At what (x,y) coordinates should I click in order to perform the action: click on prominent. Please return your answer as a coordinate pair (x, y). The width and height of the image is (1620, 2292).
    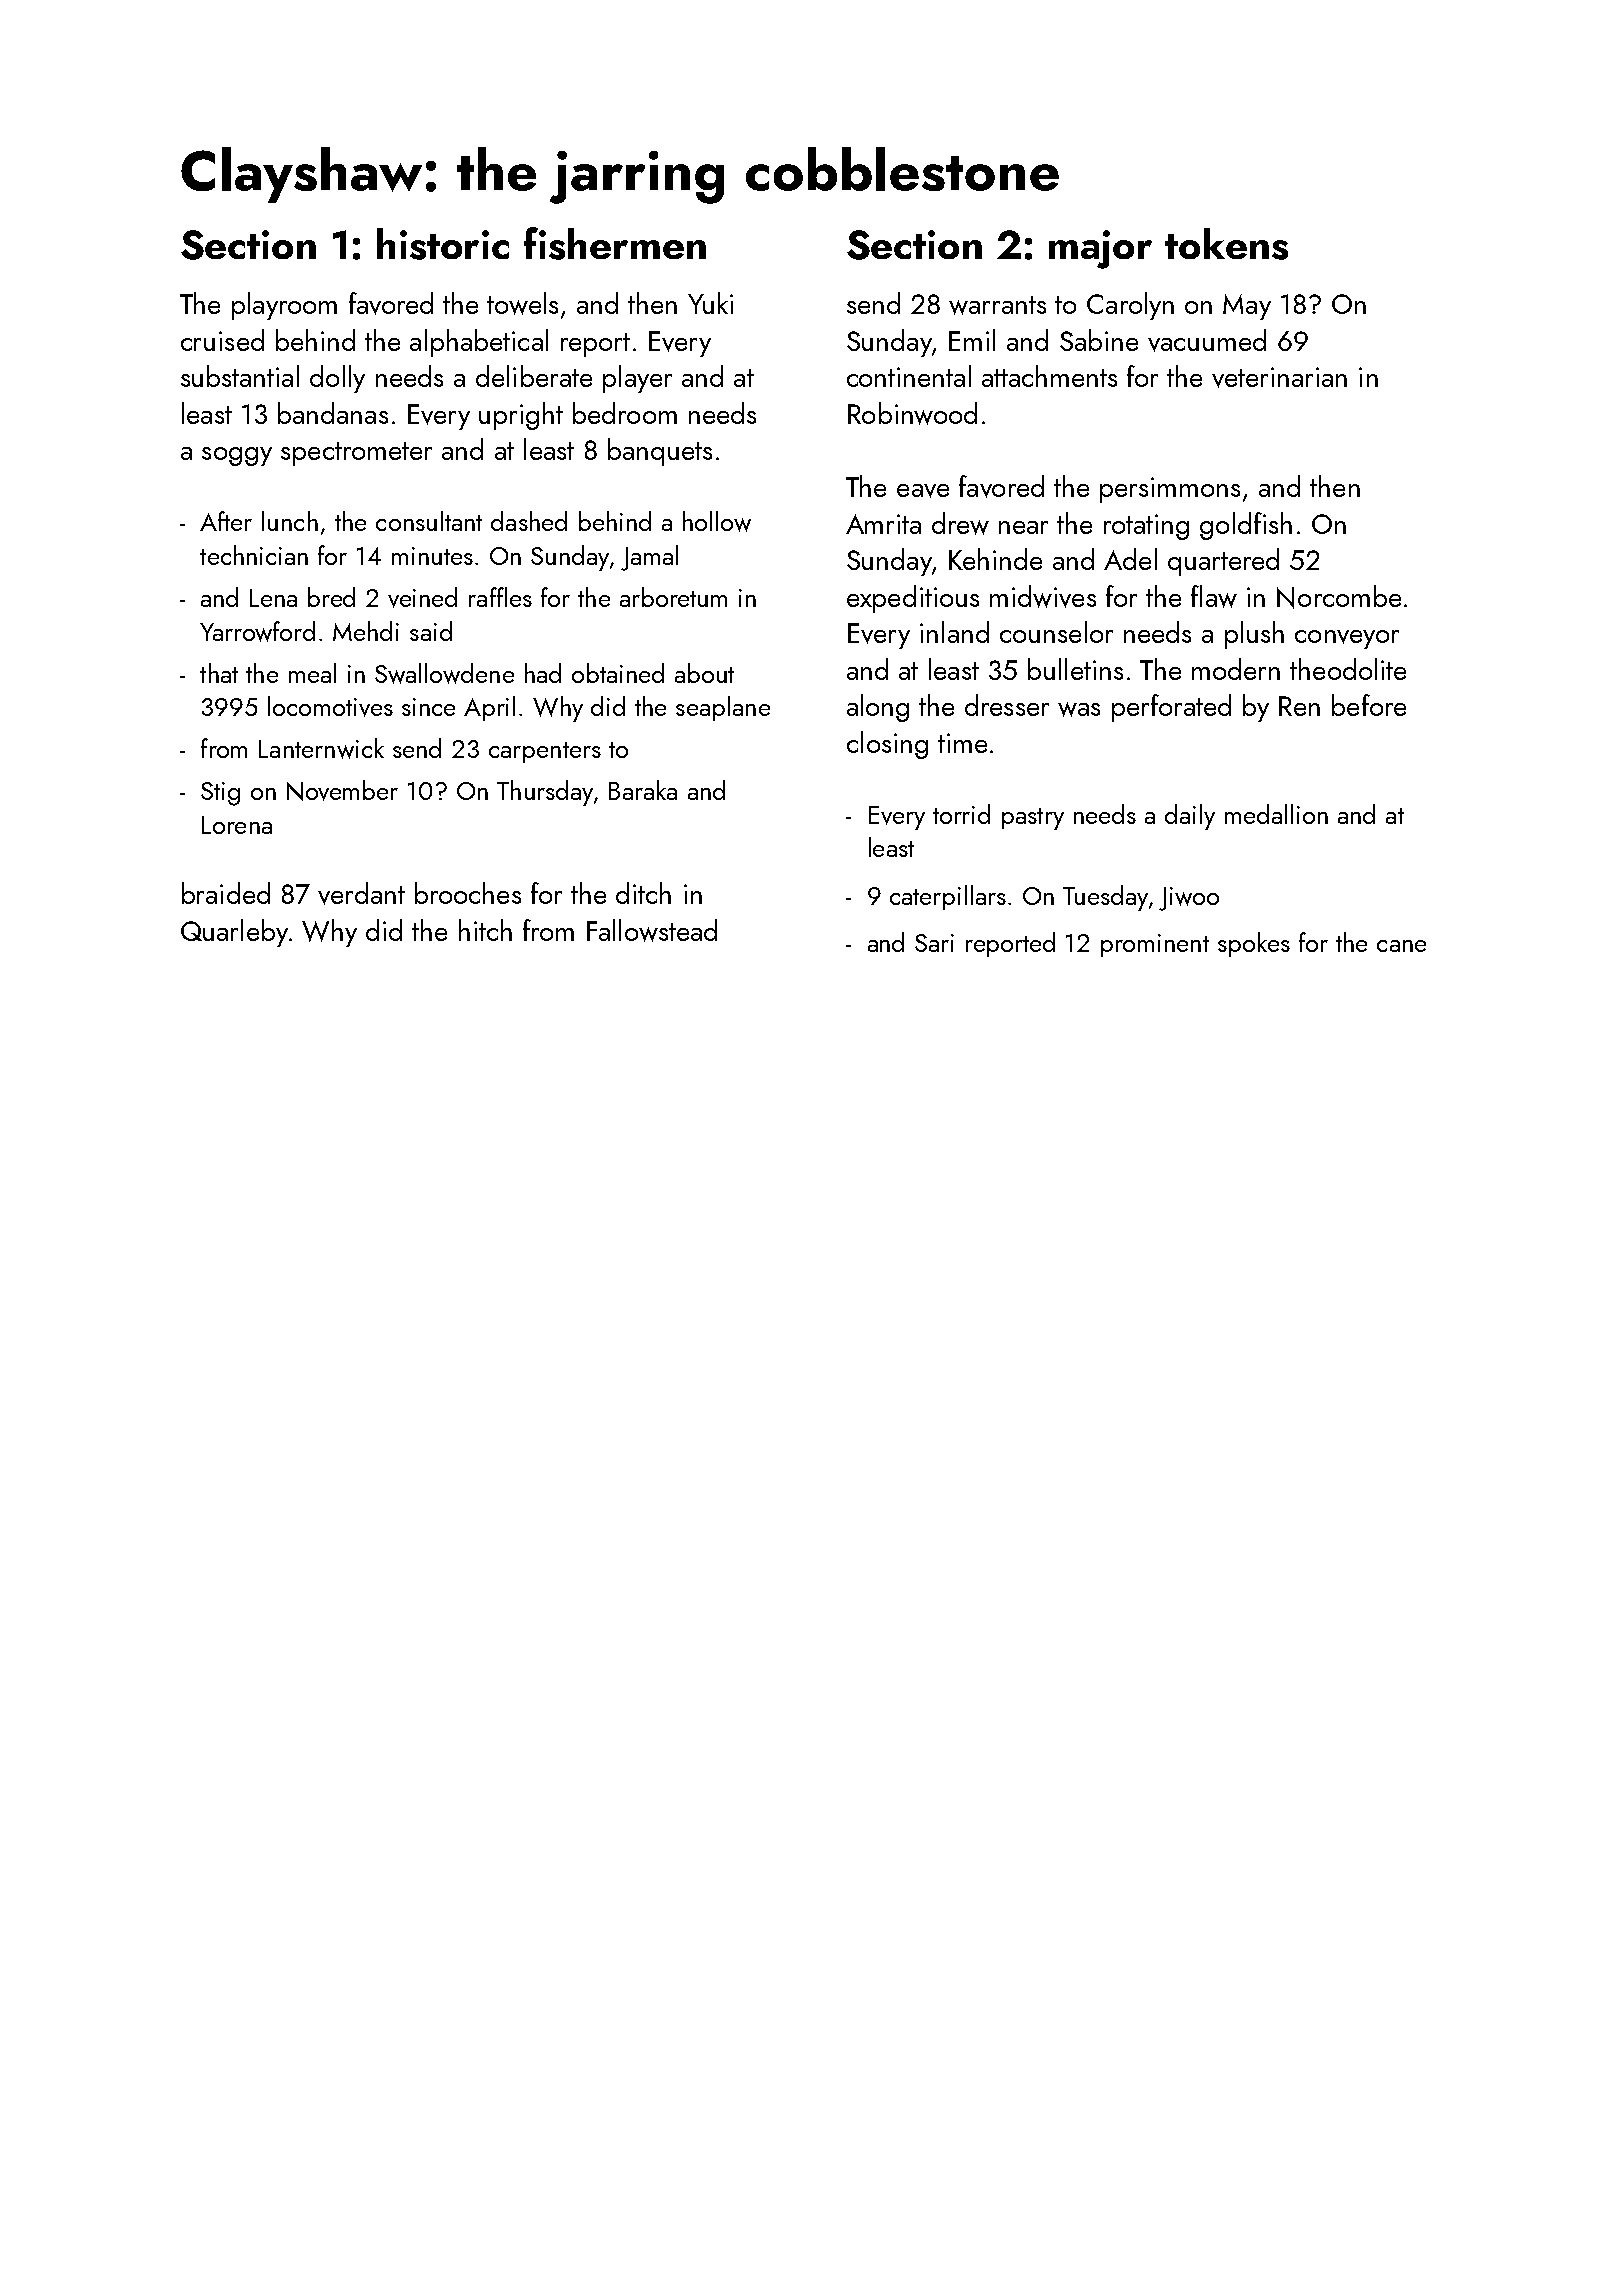
    Looking at the image, I should click on (1155, 945).
